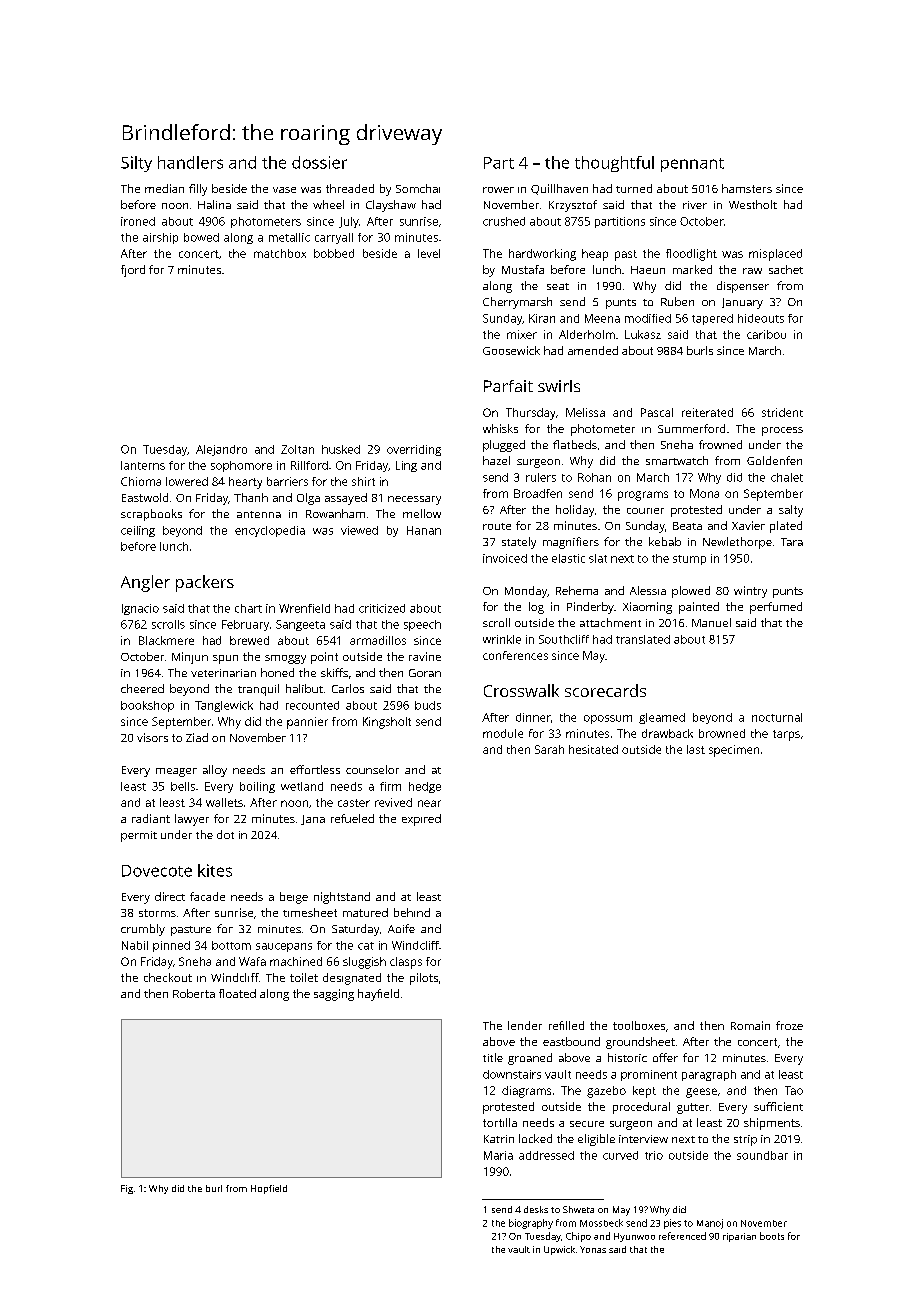 This screenshot has height=1308, width=924. What do you see at coordinates (127, 1189) in the screenshot?
I see `Fig` at bounding box center [127, 1189].
